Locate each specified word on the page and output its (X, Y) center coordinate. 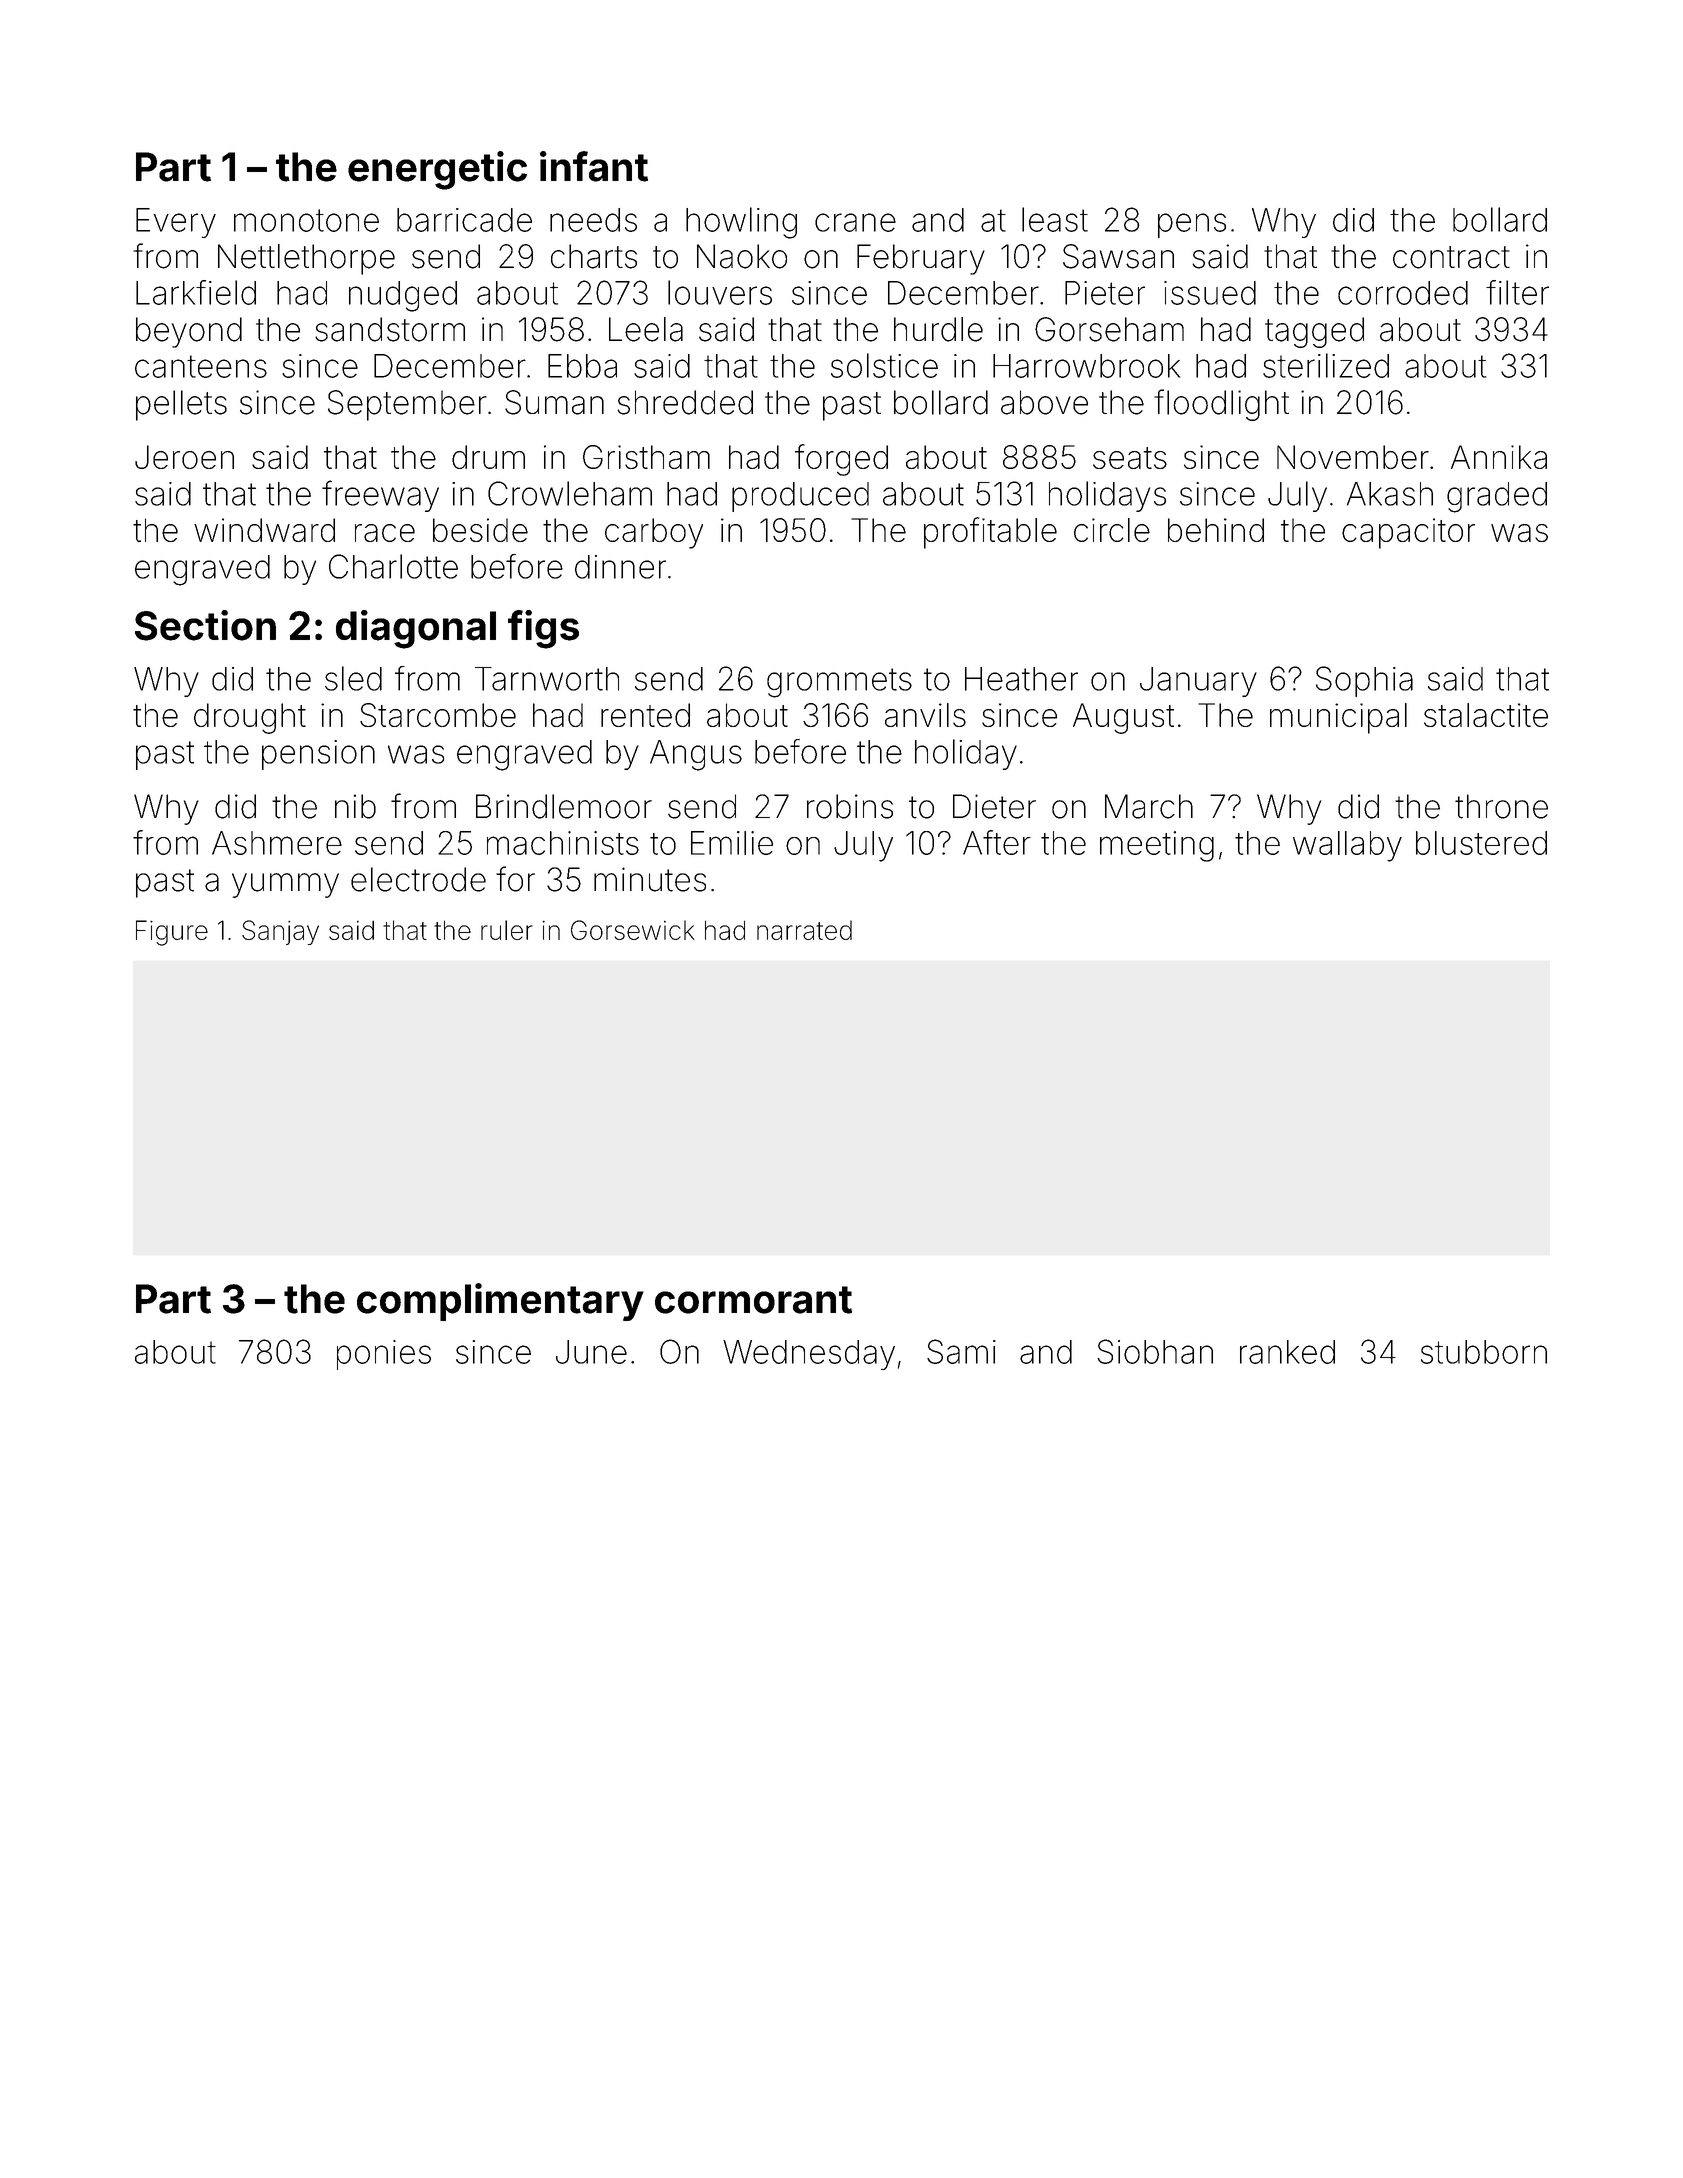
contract (1451, 257)
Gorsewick (633, 930)
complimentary (500, 1302)
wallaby (1347, 846)
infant (594, 166)
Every (176, 223)
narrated (804, 930)
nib (355, 806)
